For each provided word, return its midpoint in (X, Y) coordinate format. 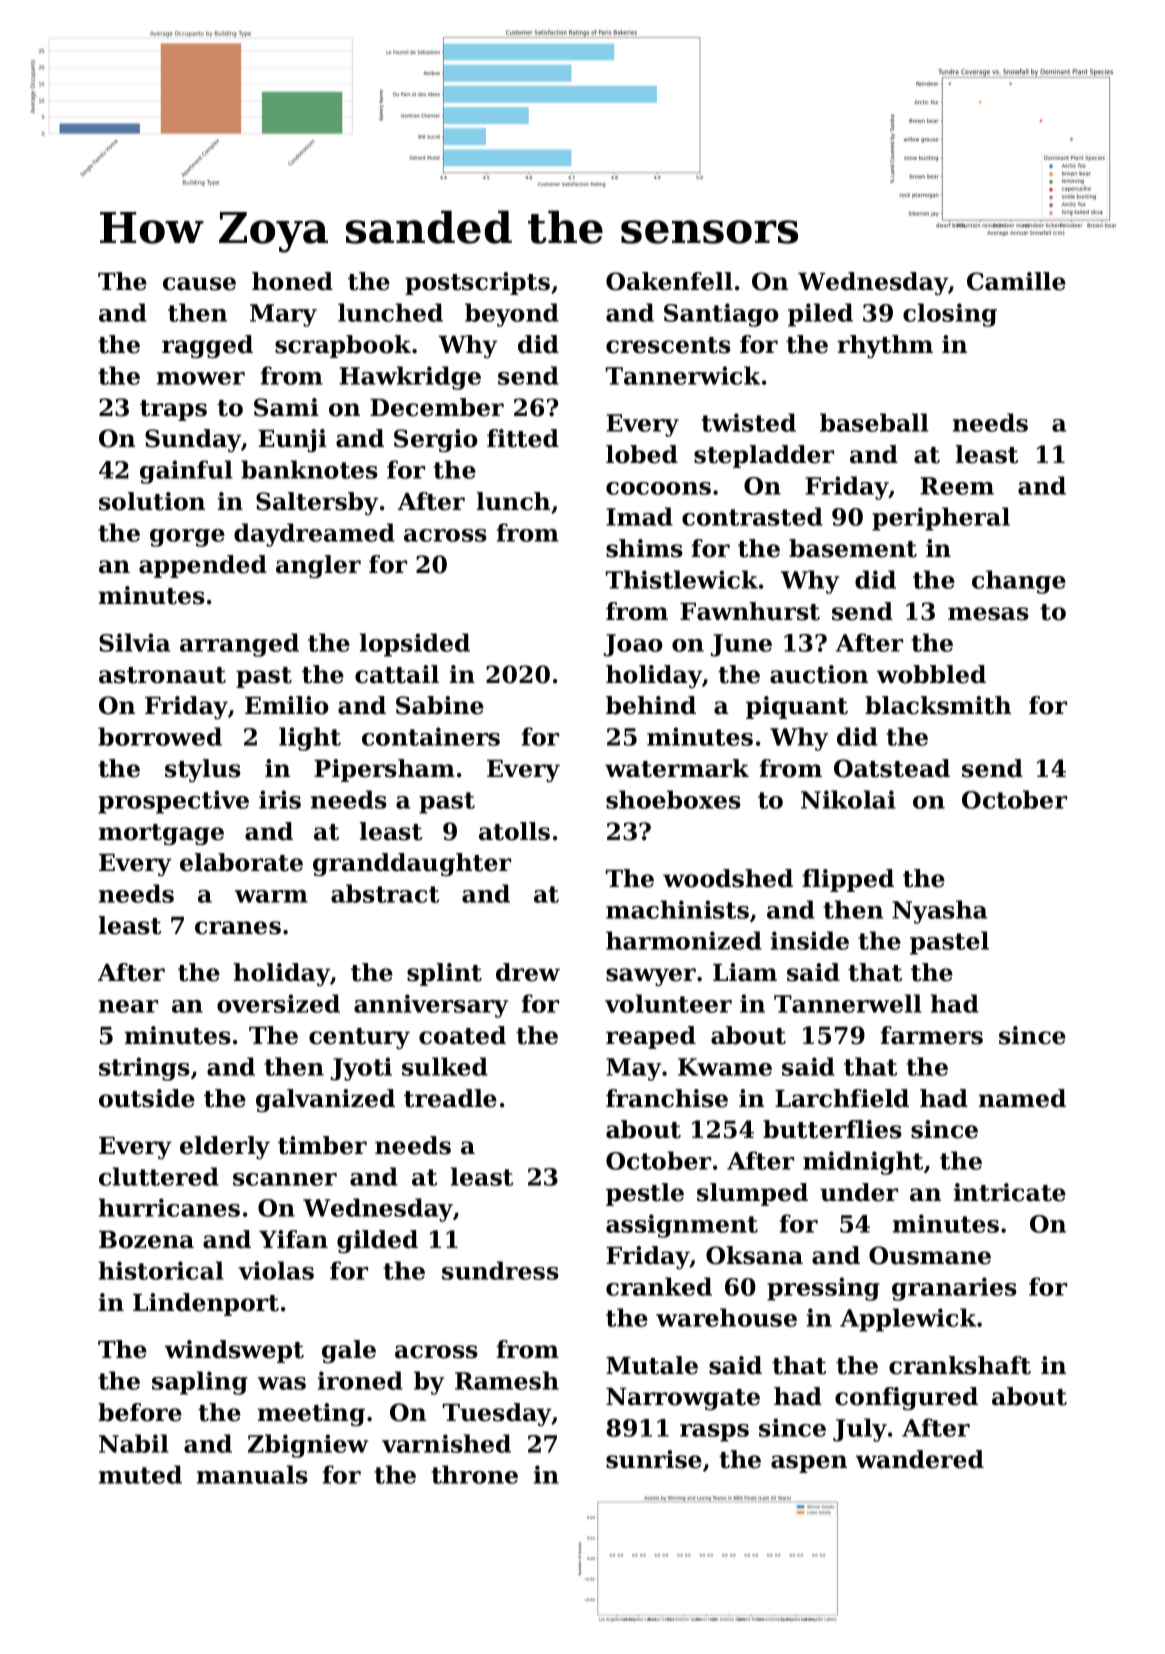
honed (292, 281)
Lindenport (206, 1304)
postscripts (477, 283)
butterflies (832, 1129)
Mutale (652, 1365)
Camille (1016, 281)
